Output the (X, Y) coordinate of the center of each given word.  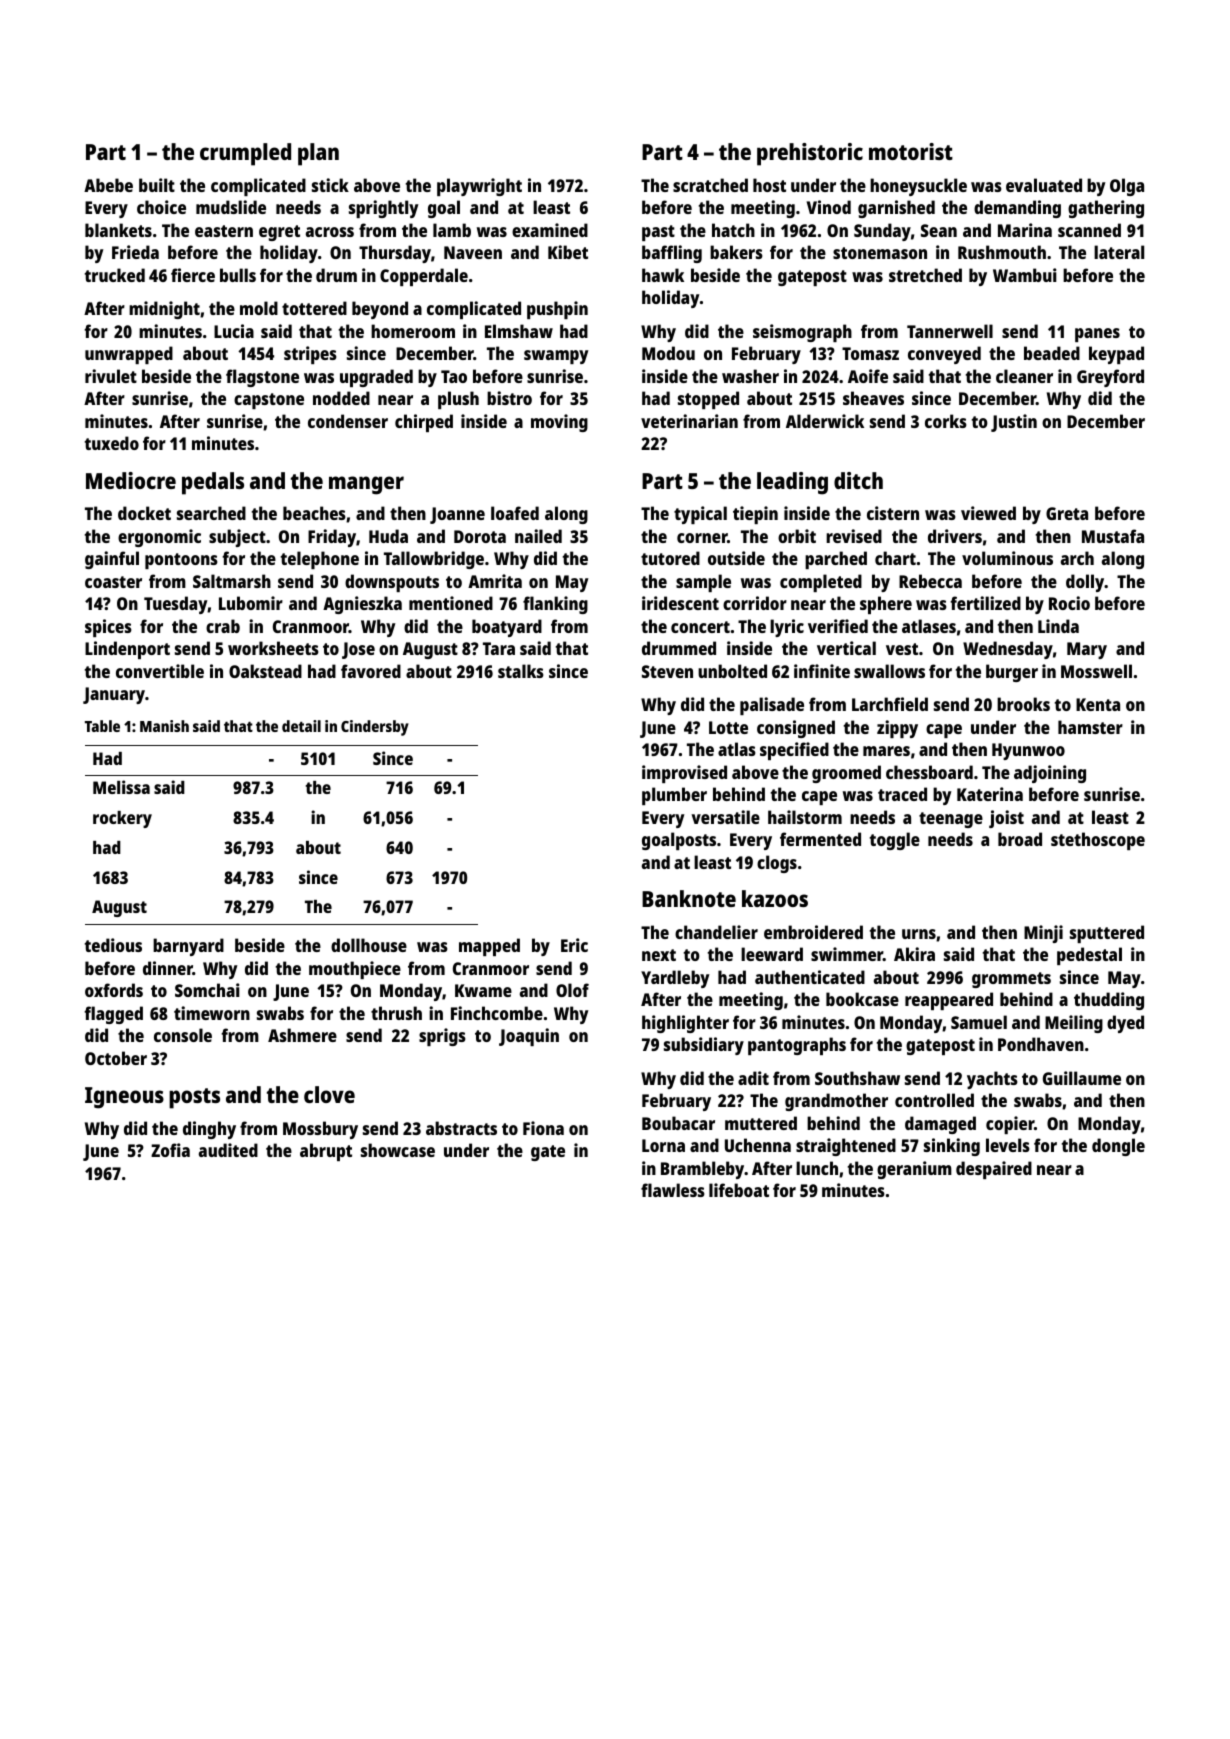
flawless (673, 1190)
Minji (1043, 934)
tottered (314, 308)
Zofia (170, 1150)
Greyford (1110, 378)
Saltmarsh (232, 581)
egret (279, 233)
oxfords (114, 990)
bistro (509, 398)
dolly (1085, 583)
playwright (479, 187)
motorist (911, 151)
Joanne (457, 515)
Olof (572, 990)
